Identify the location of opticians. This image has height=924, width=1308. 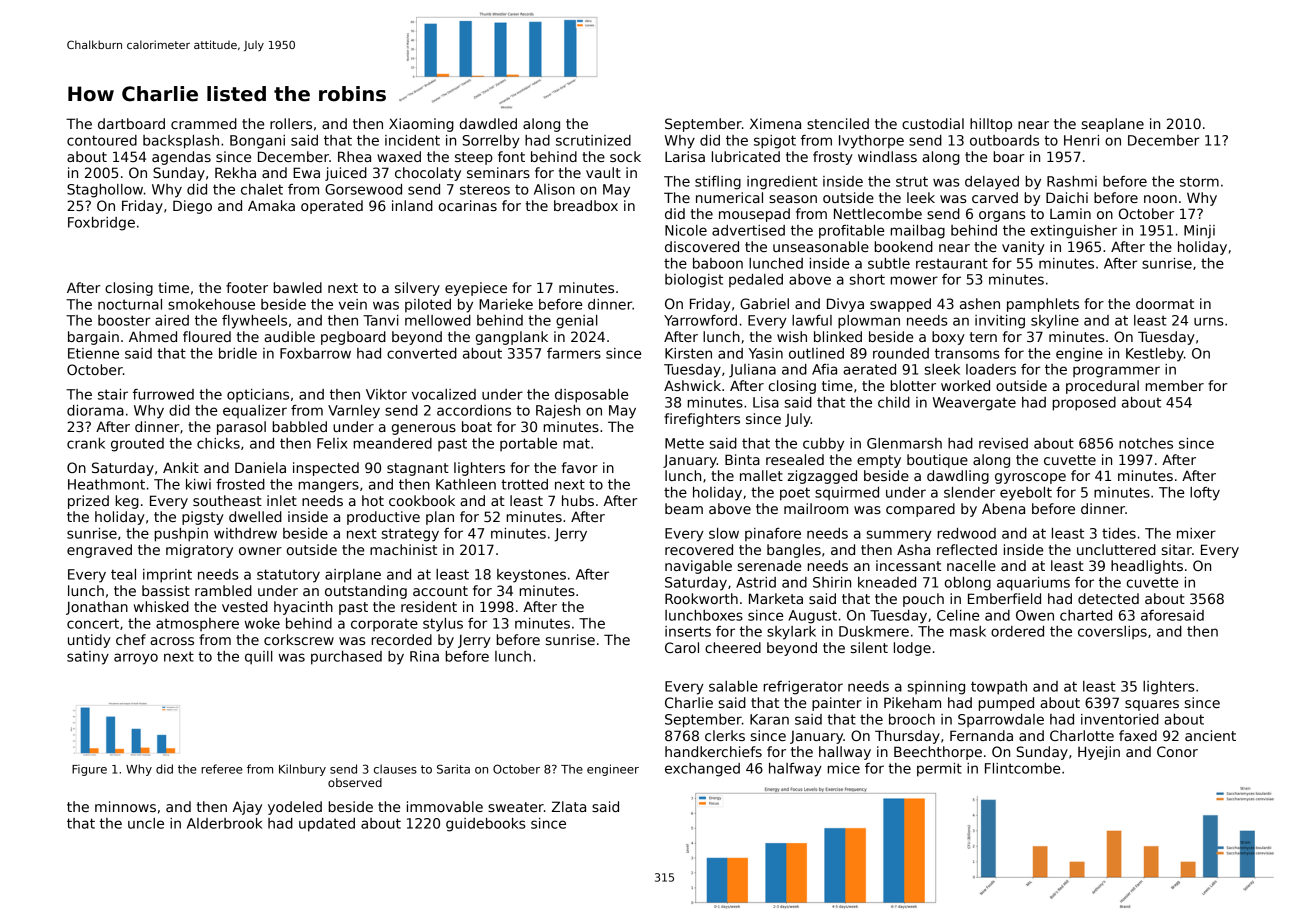
(258, 396).
